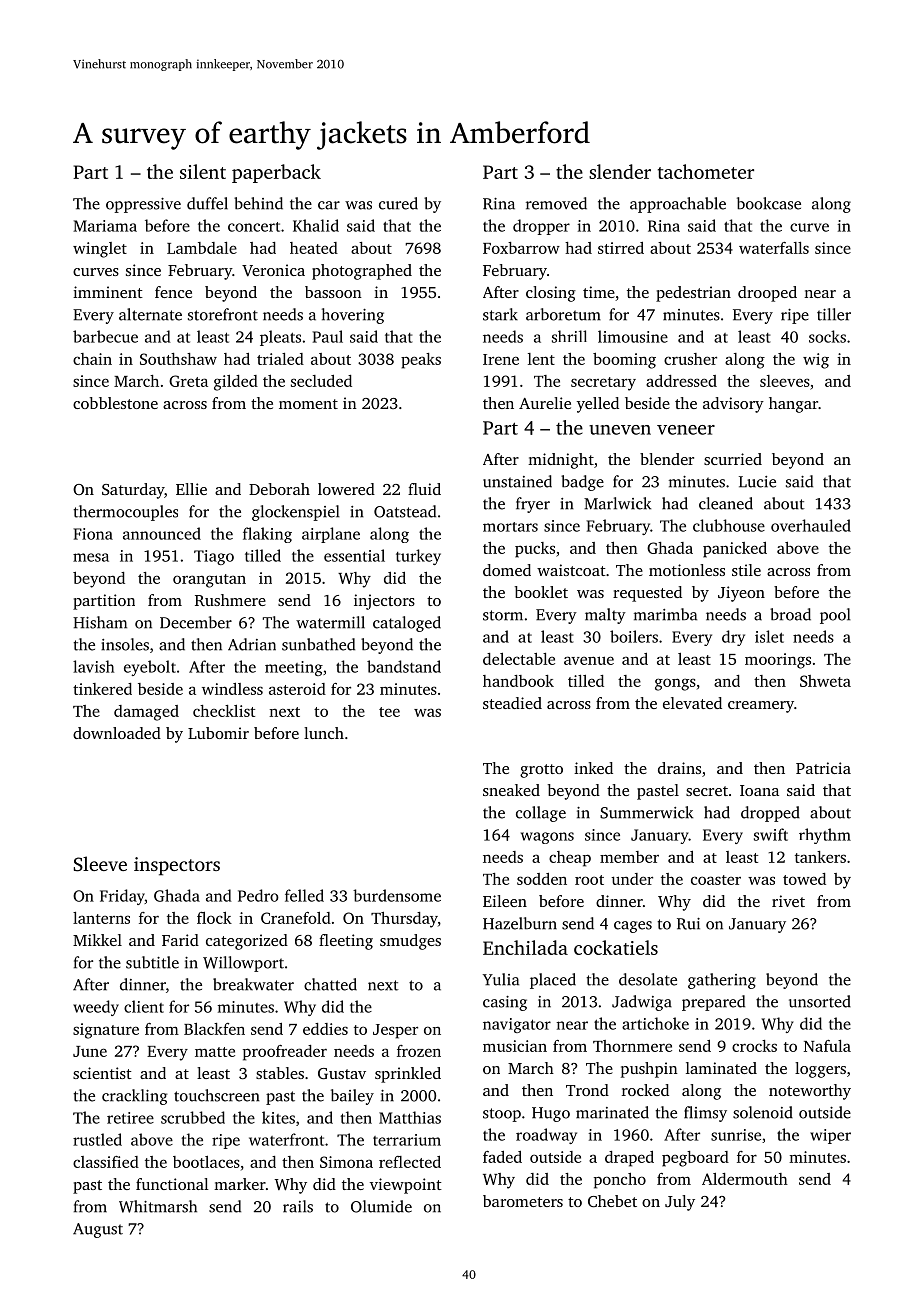 The height and width of the image is (1308, 924). What do you see at coordinates (675, 684) in the image?
I see `gongs` at bounding box center [675, 684].
